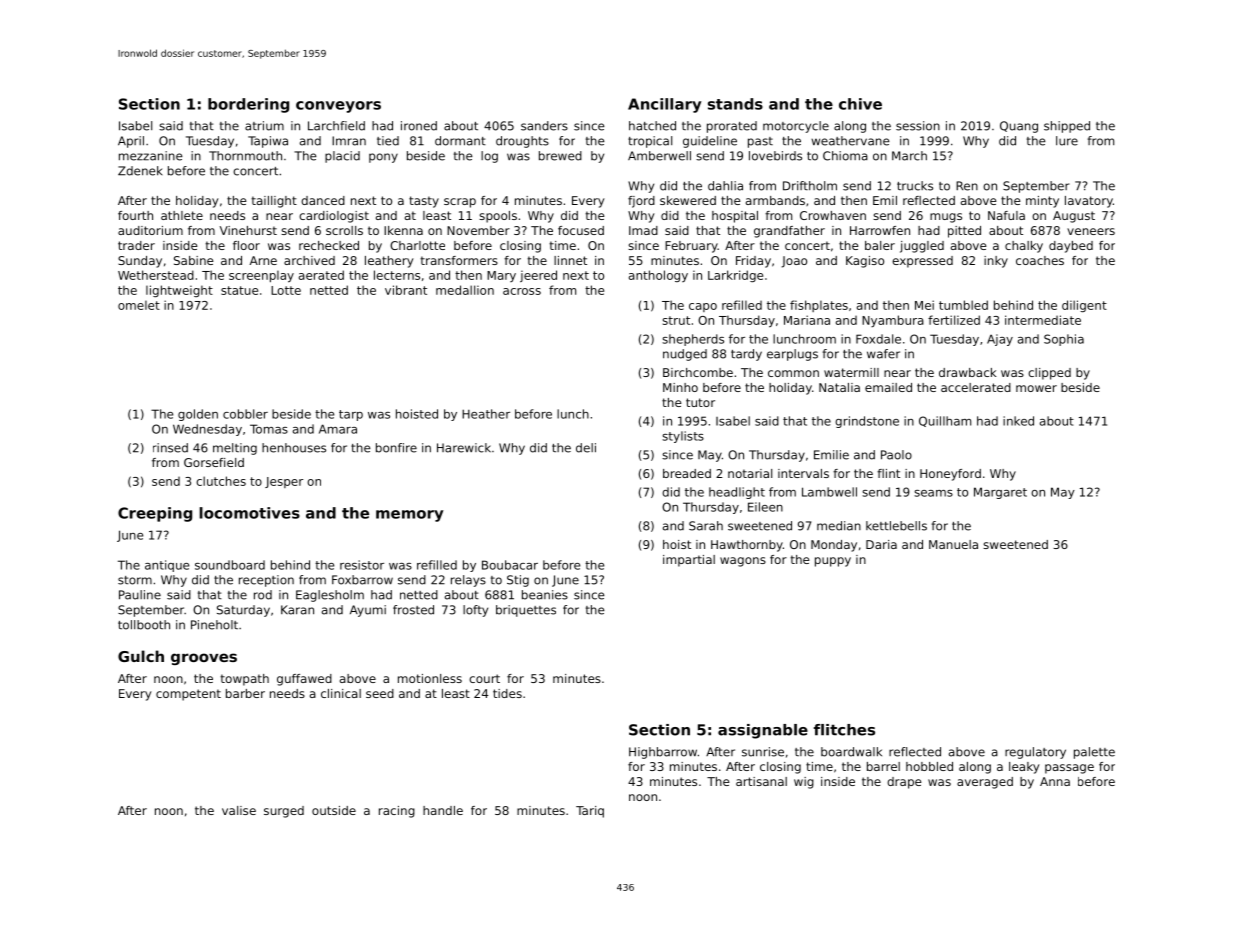 The image size is (1233, 952). I want to click on Daria, so click(881, 544).
